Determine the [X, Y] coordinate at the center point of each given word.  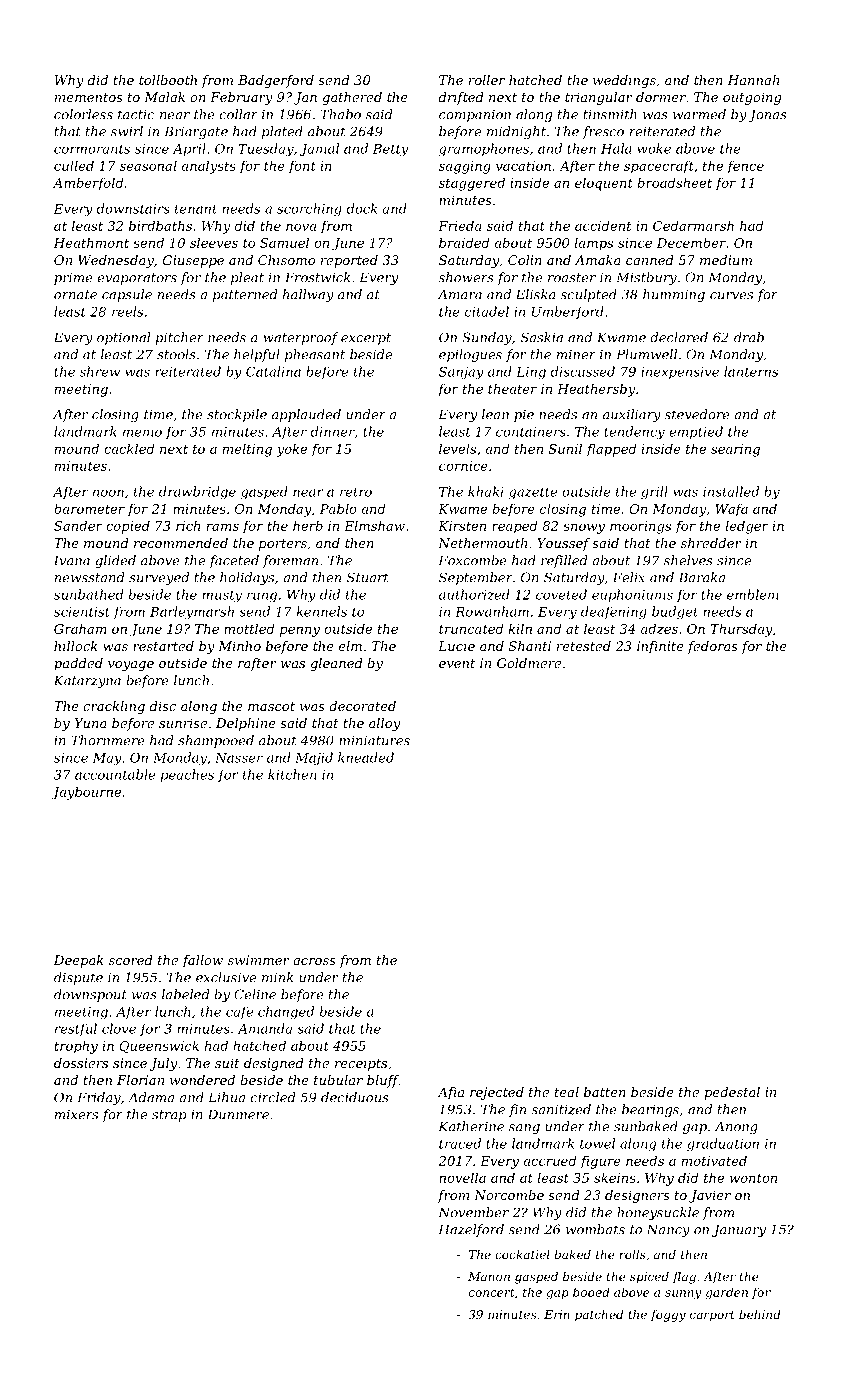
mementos [89, 97]
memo [142, 433]
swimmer [259, 960]
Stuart [367, 577]
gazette [533, 493]
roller [487, 80]
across [314, 961]
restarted [163, 646]
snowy [584, 529]
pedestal [732, 1093]
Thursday [742, 630]
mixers [76, 1114]
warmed [699, 114]
